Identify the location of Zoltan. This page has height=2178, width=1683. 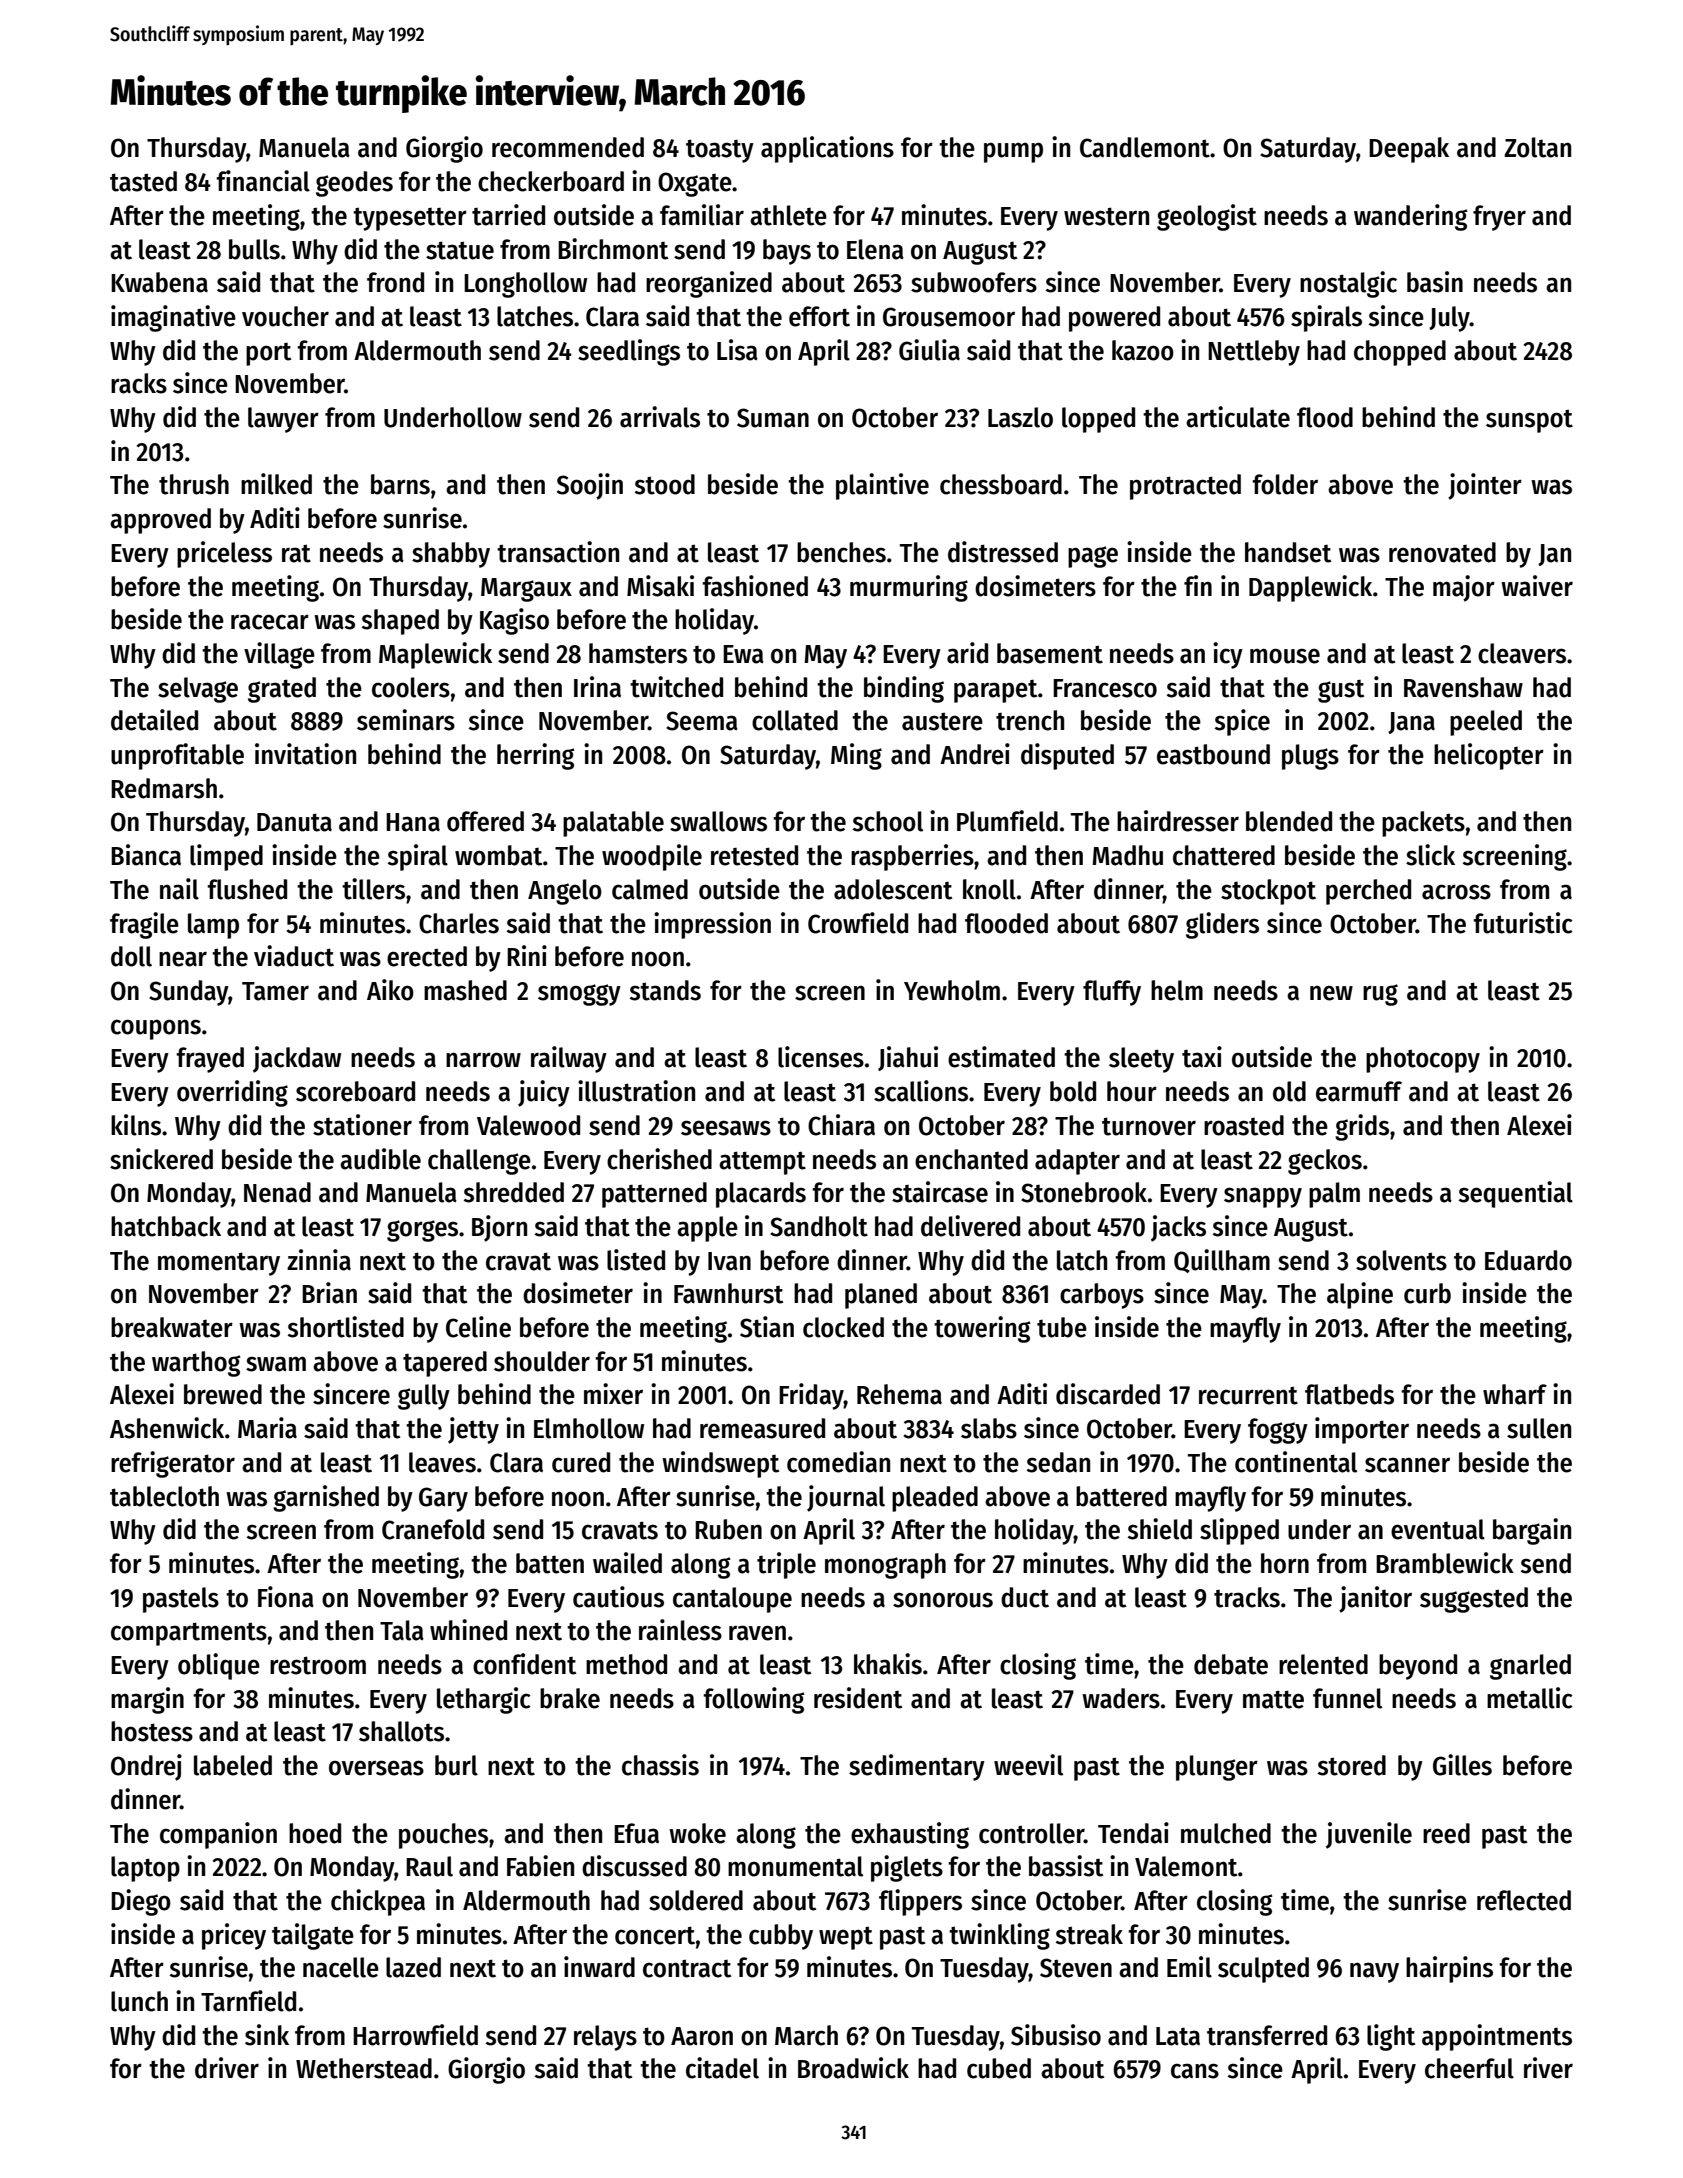
(1537, 147).
